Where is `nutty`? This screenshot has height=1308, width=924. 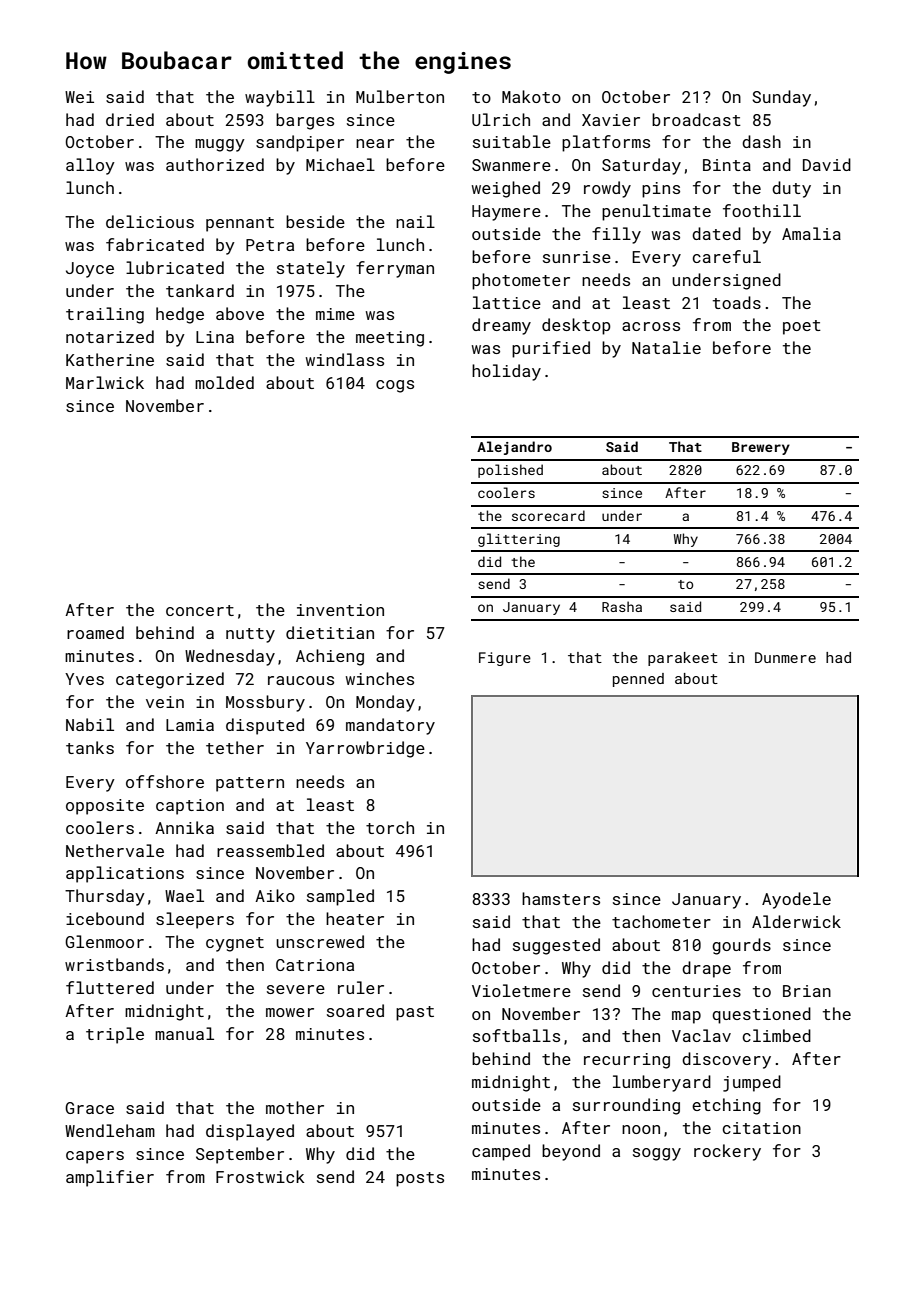
nutty is located at coordinates (250, 635).
